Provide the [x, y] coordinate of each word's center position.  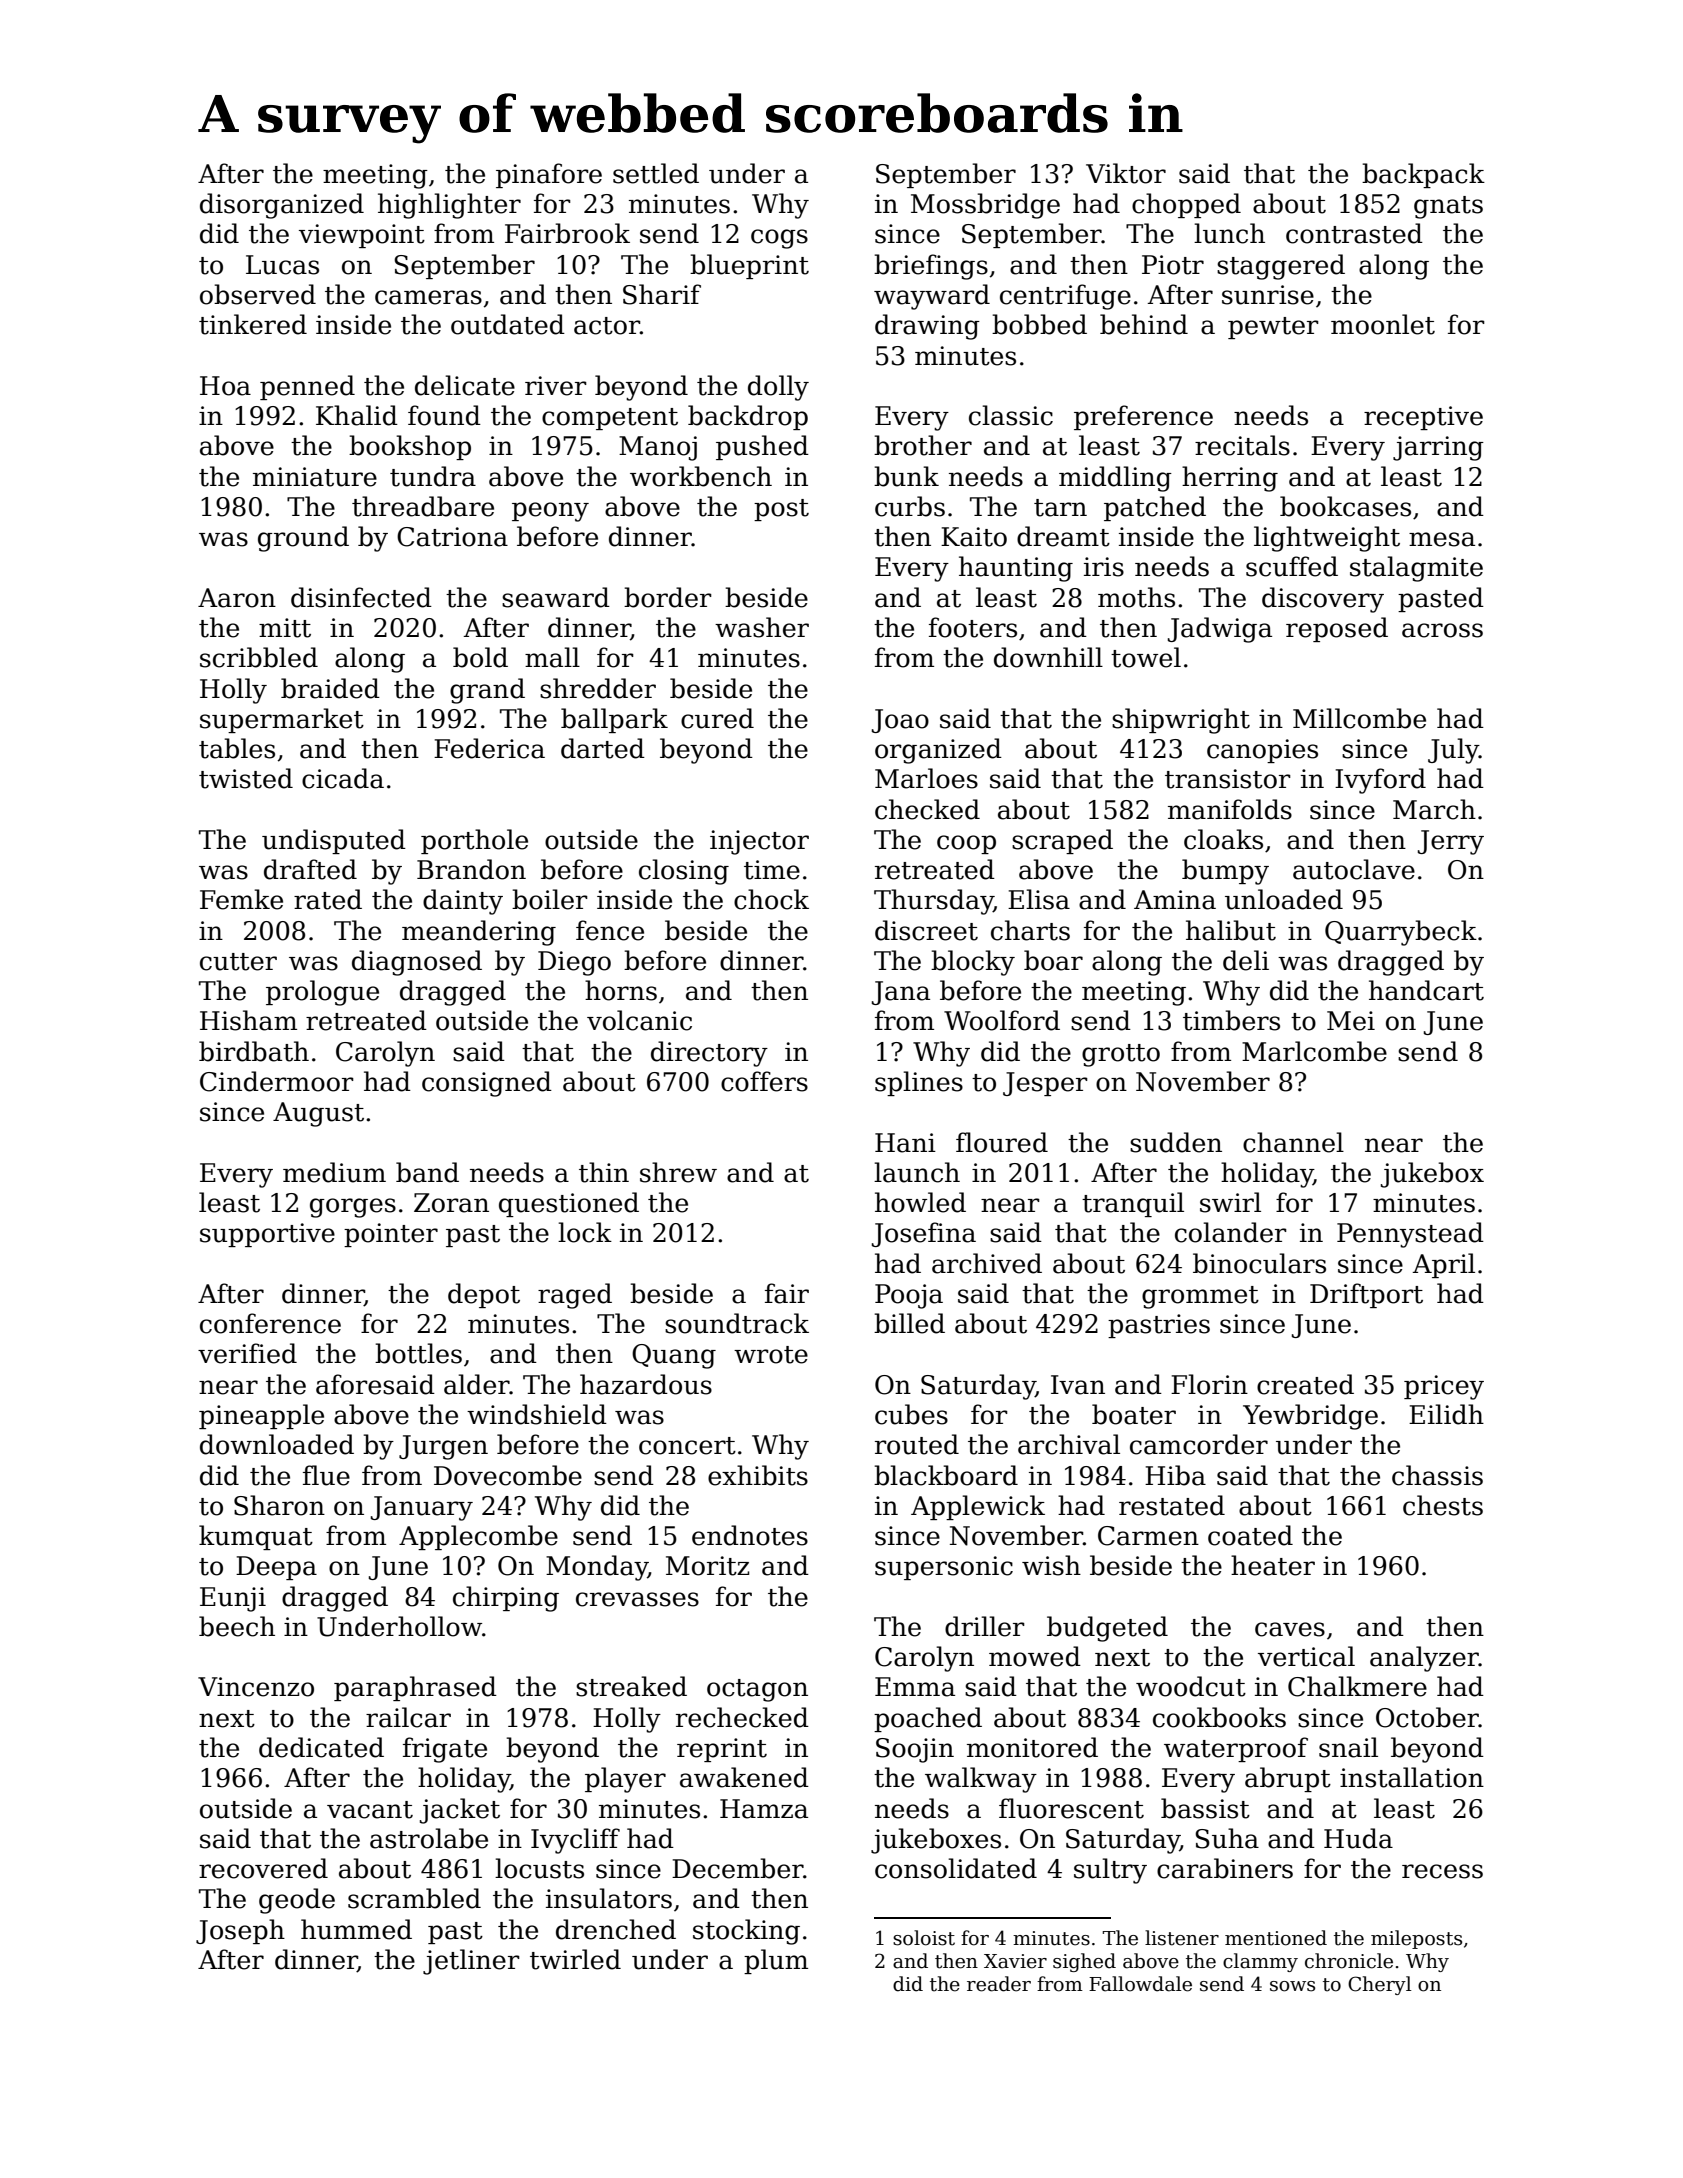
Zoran [451, 1203]
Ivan [1078, 1385]
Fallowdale [1140, 1984]
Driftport [1366, 1295]
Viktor [1126, 173]
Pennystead [1410, 1235]
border [668, 597]
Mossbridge [985, 206]
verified [247, 1353]
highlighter [449, 206]
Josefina [924, 1234]
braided [330, 688]
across [1442, 630]
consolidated [956, 1868]
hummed [356, 1929]
